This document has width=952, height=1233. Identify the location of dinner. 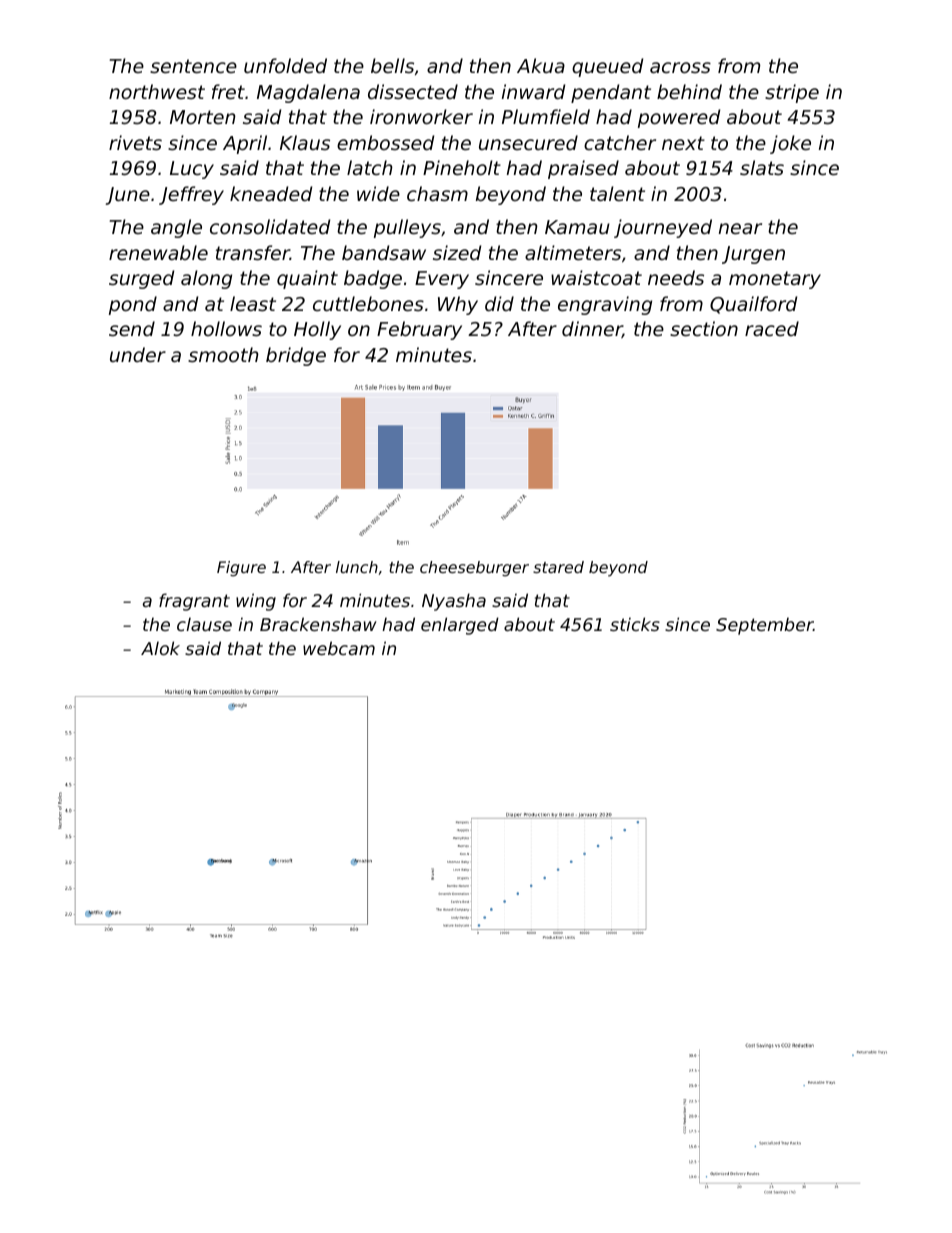
(592, 329).
